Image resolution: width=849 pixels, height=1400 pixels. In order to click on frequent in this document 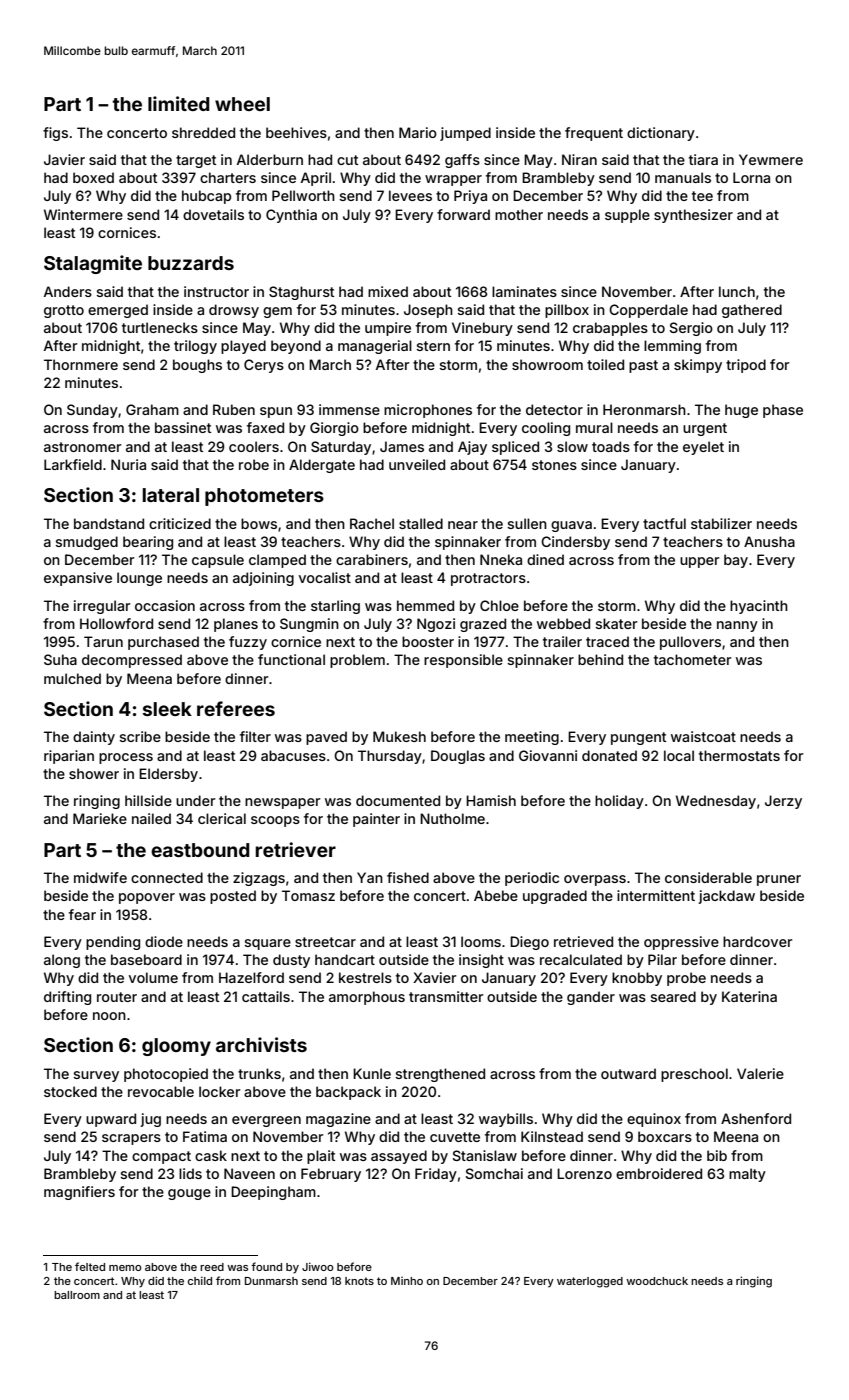, I will do `click(594, 134)`.
